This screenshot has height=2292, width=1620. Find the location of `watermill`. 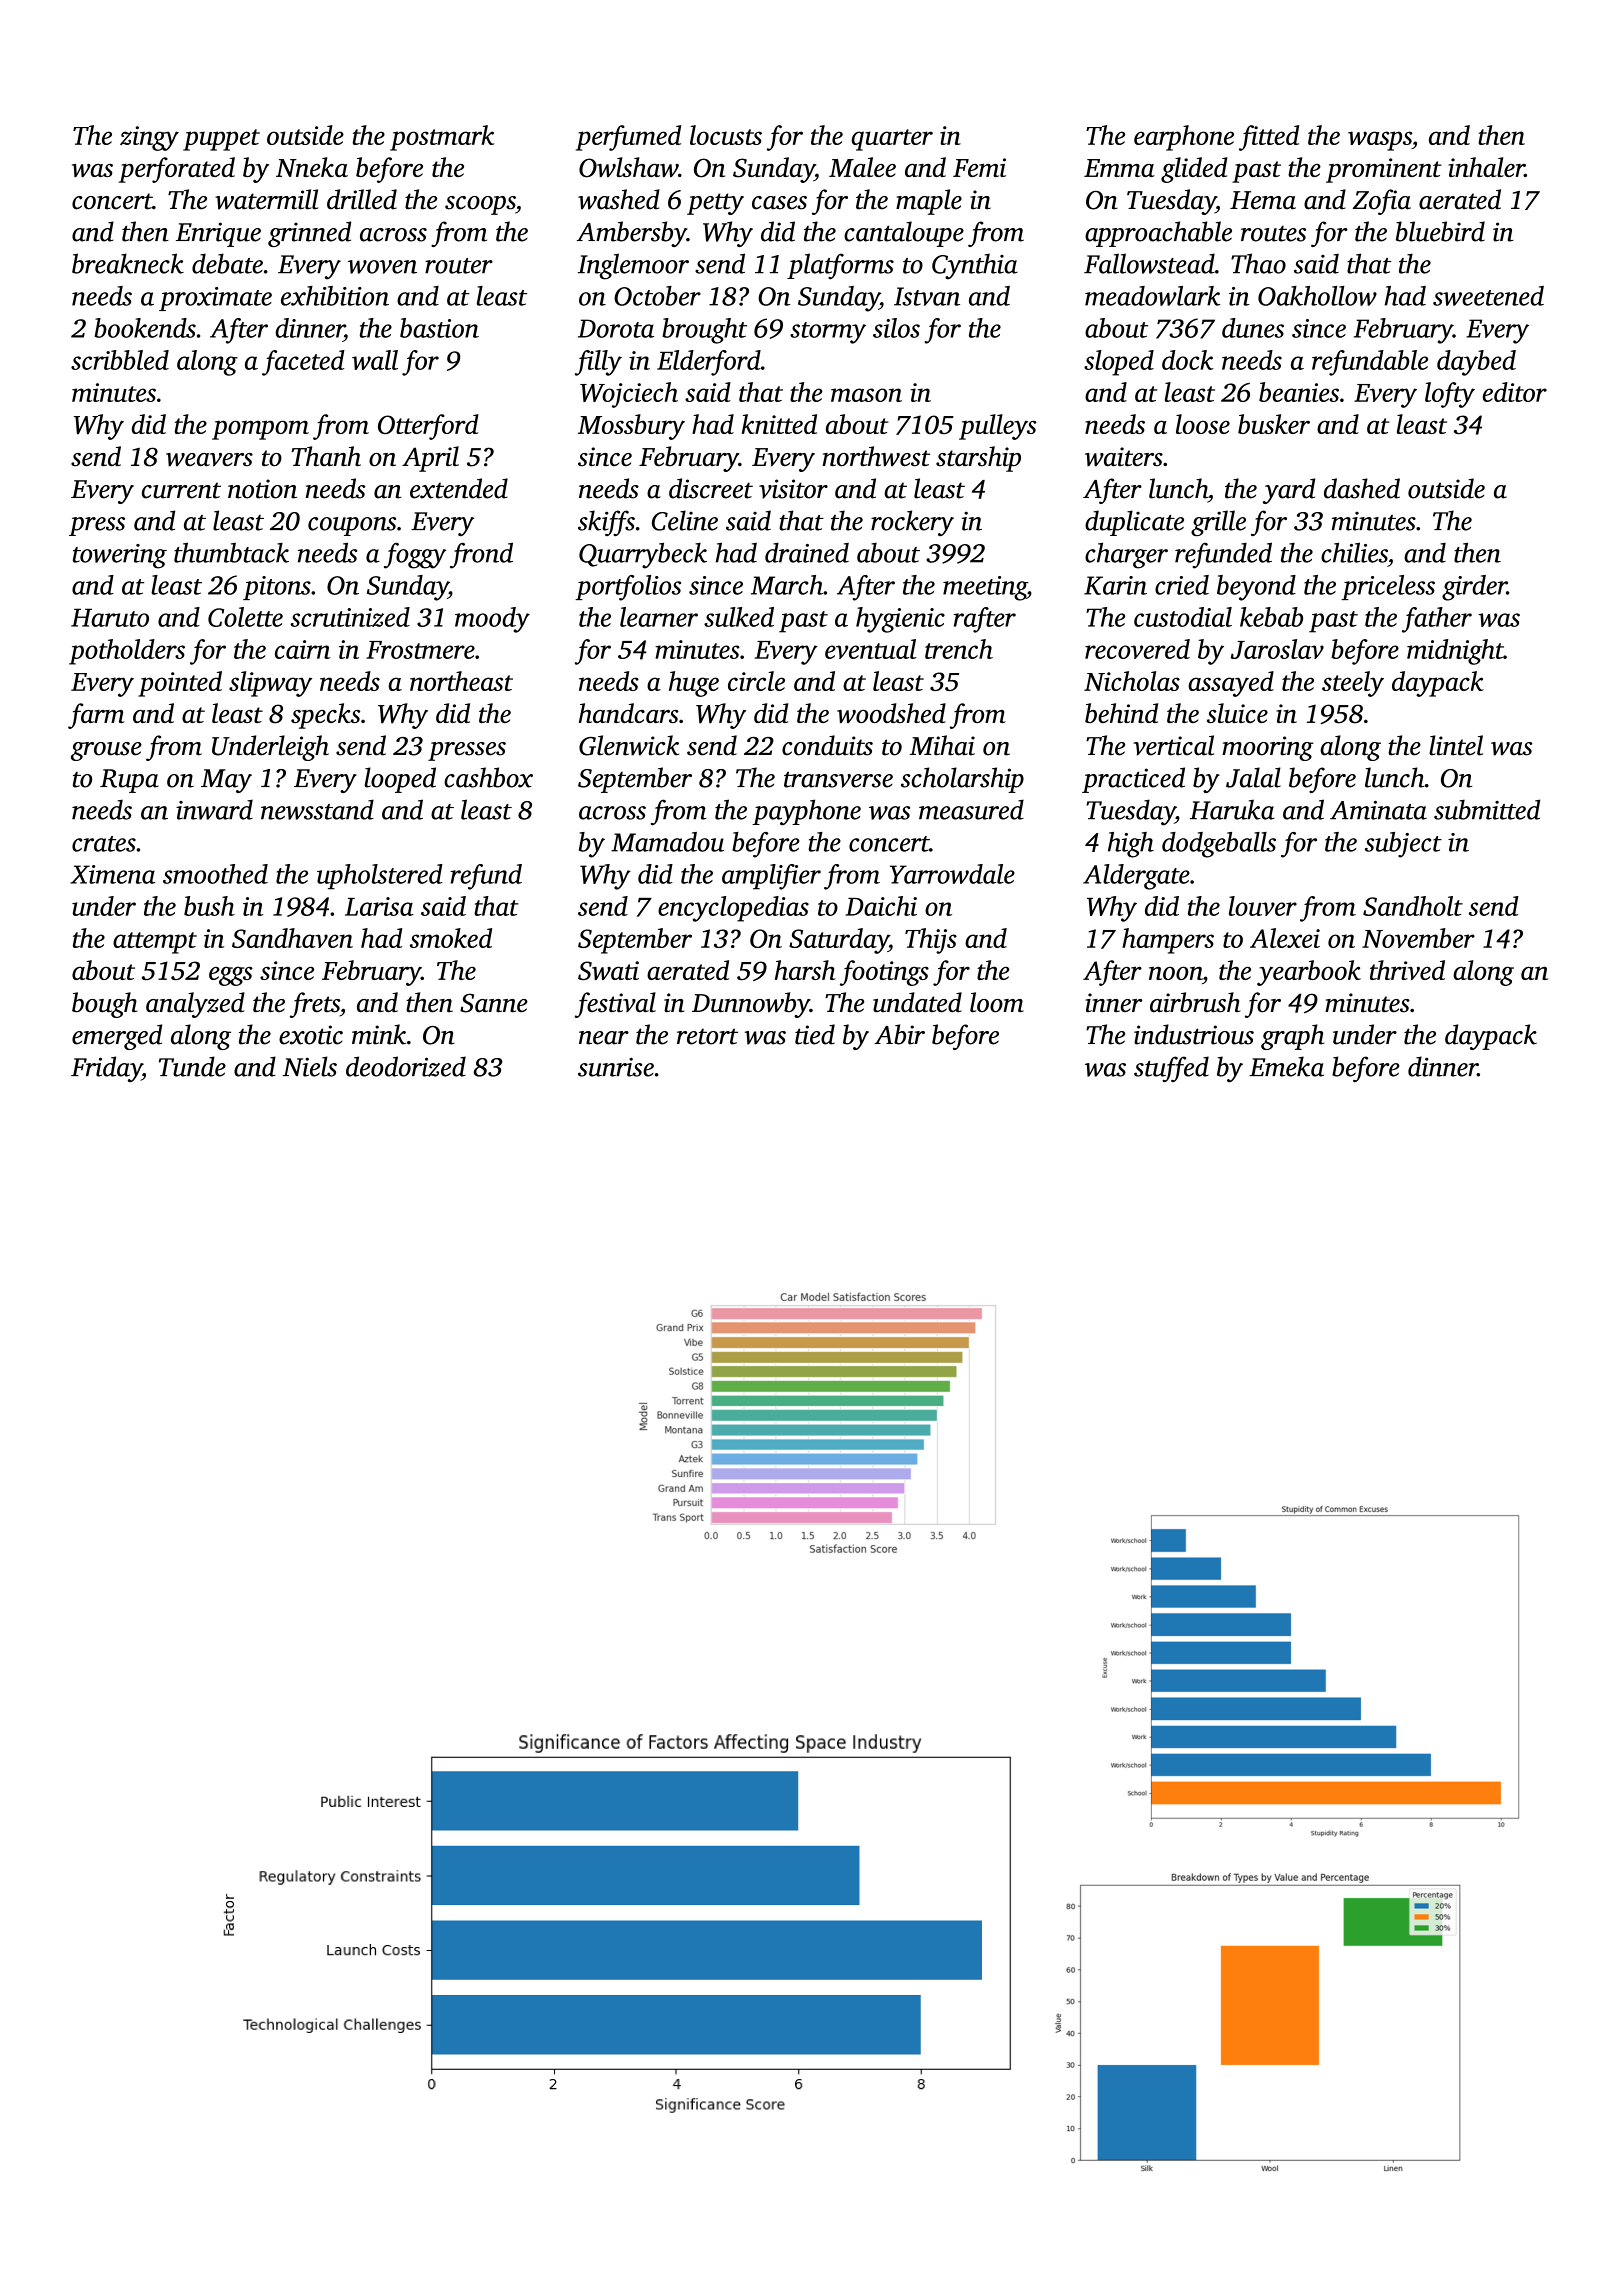

watermill is located at coordinates (267, 199).
